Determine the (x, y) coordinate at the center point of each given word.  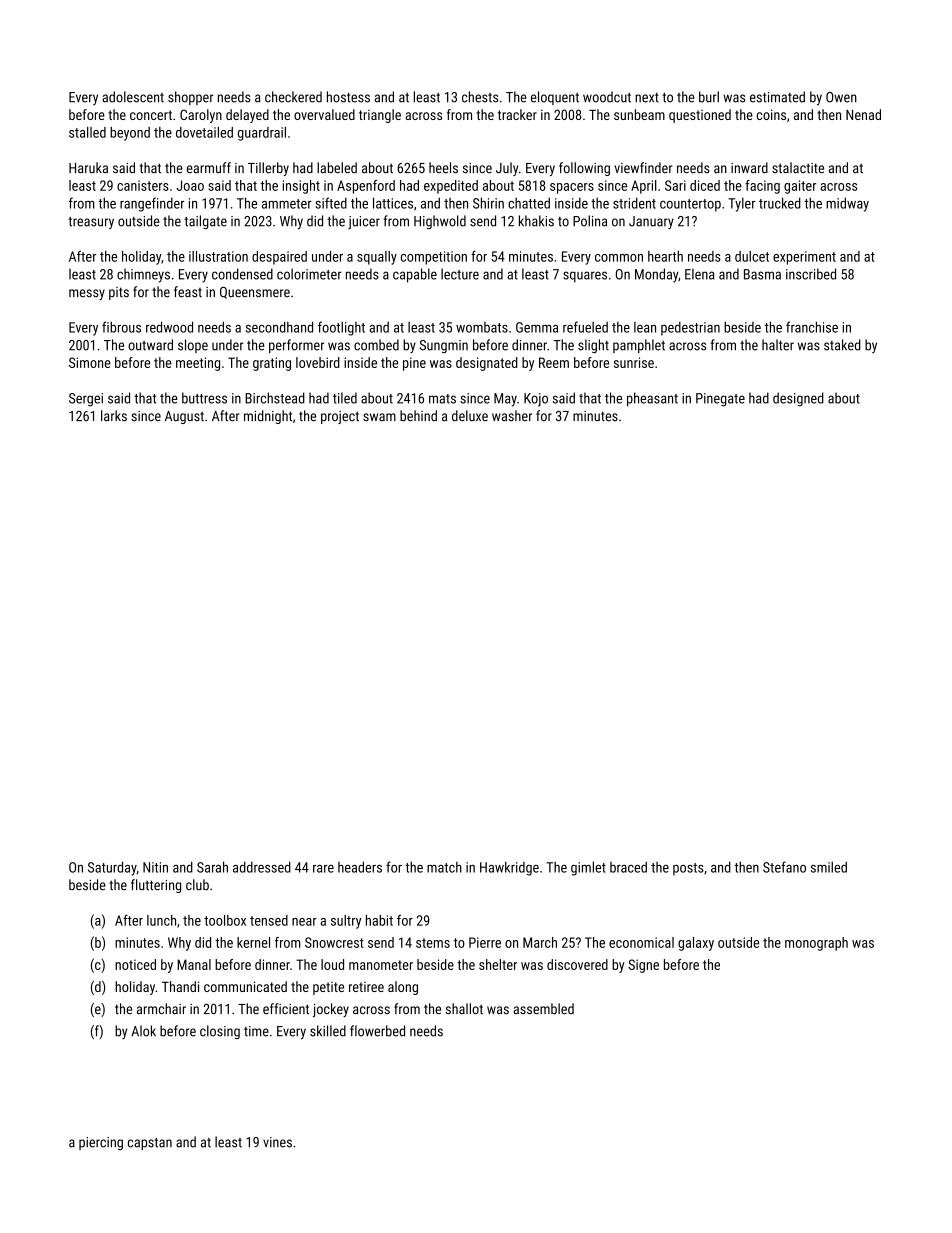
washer (512, 415)
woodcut (607, 97)
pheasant (652, 399)
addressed (262, 867)
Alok (143, 1031)
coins (771, 114)
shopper (191, 98)
